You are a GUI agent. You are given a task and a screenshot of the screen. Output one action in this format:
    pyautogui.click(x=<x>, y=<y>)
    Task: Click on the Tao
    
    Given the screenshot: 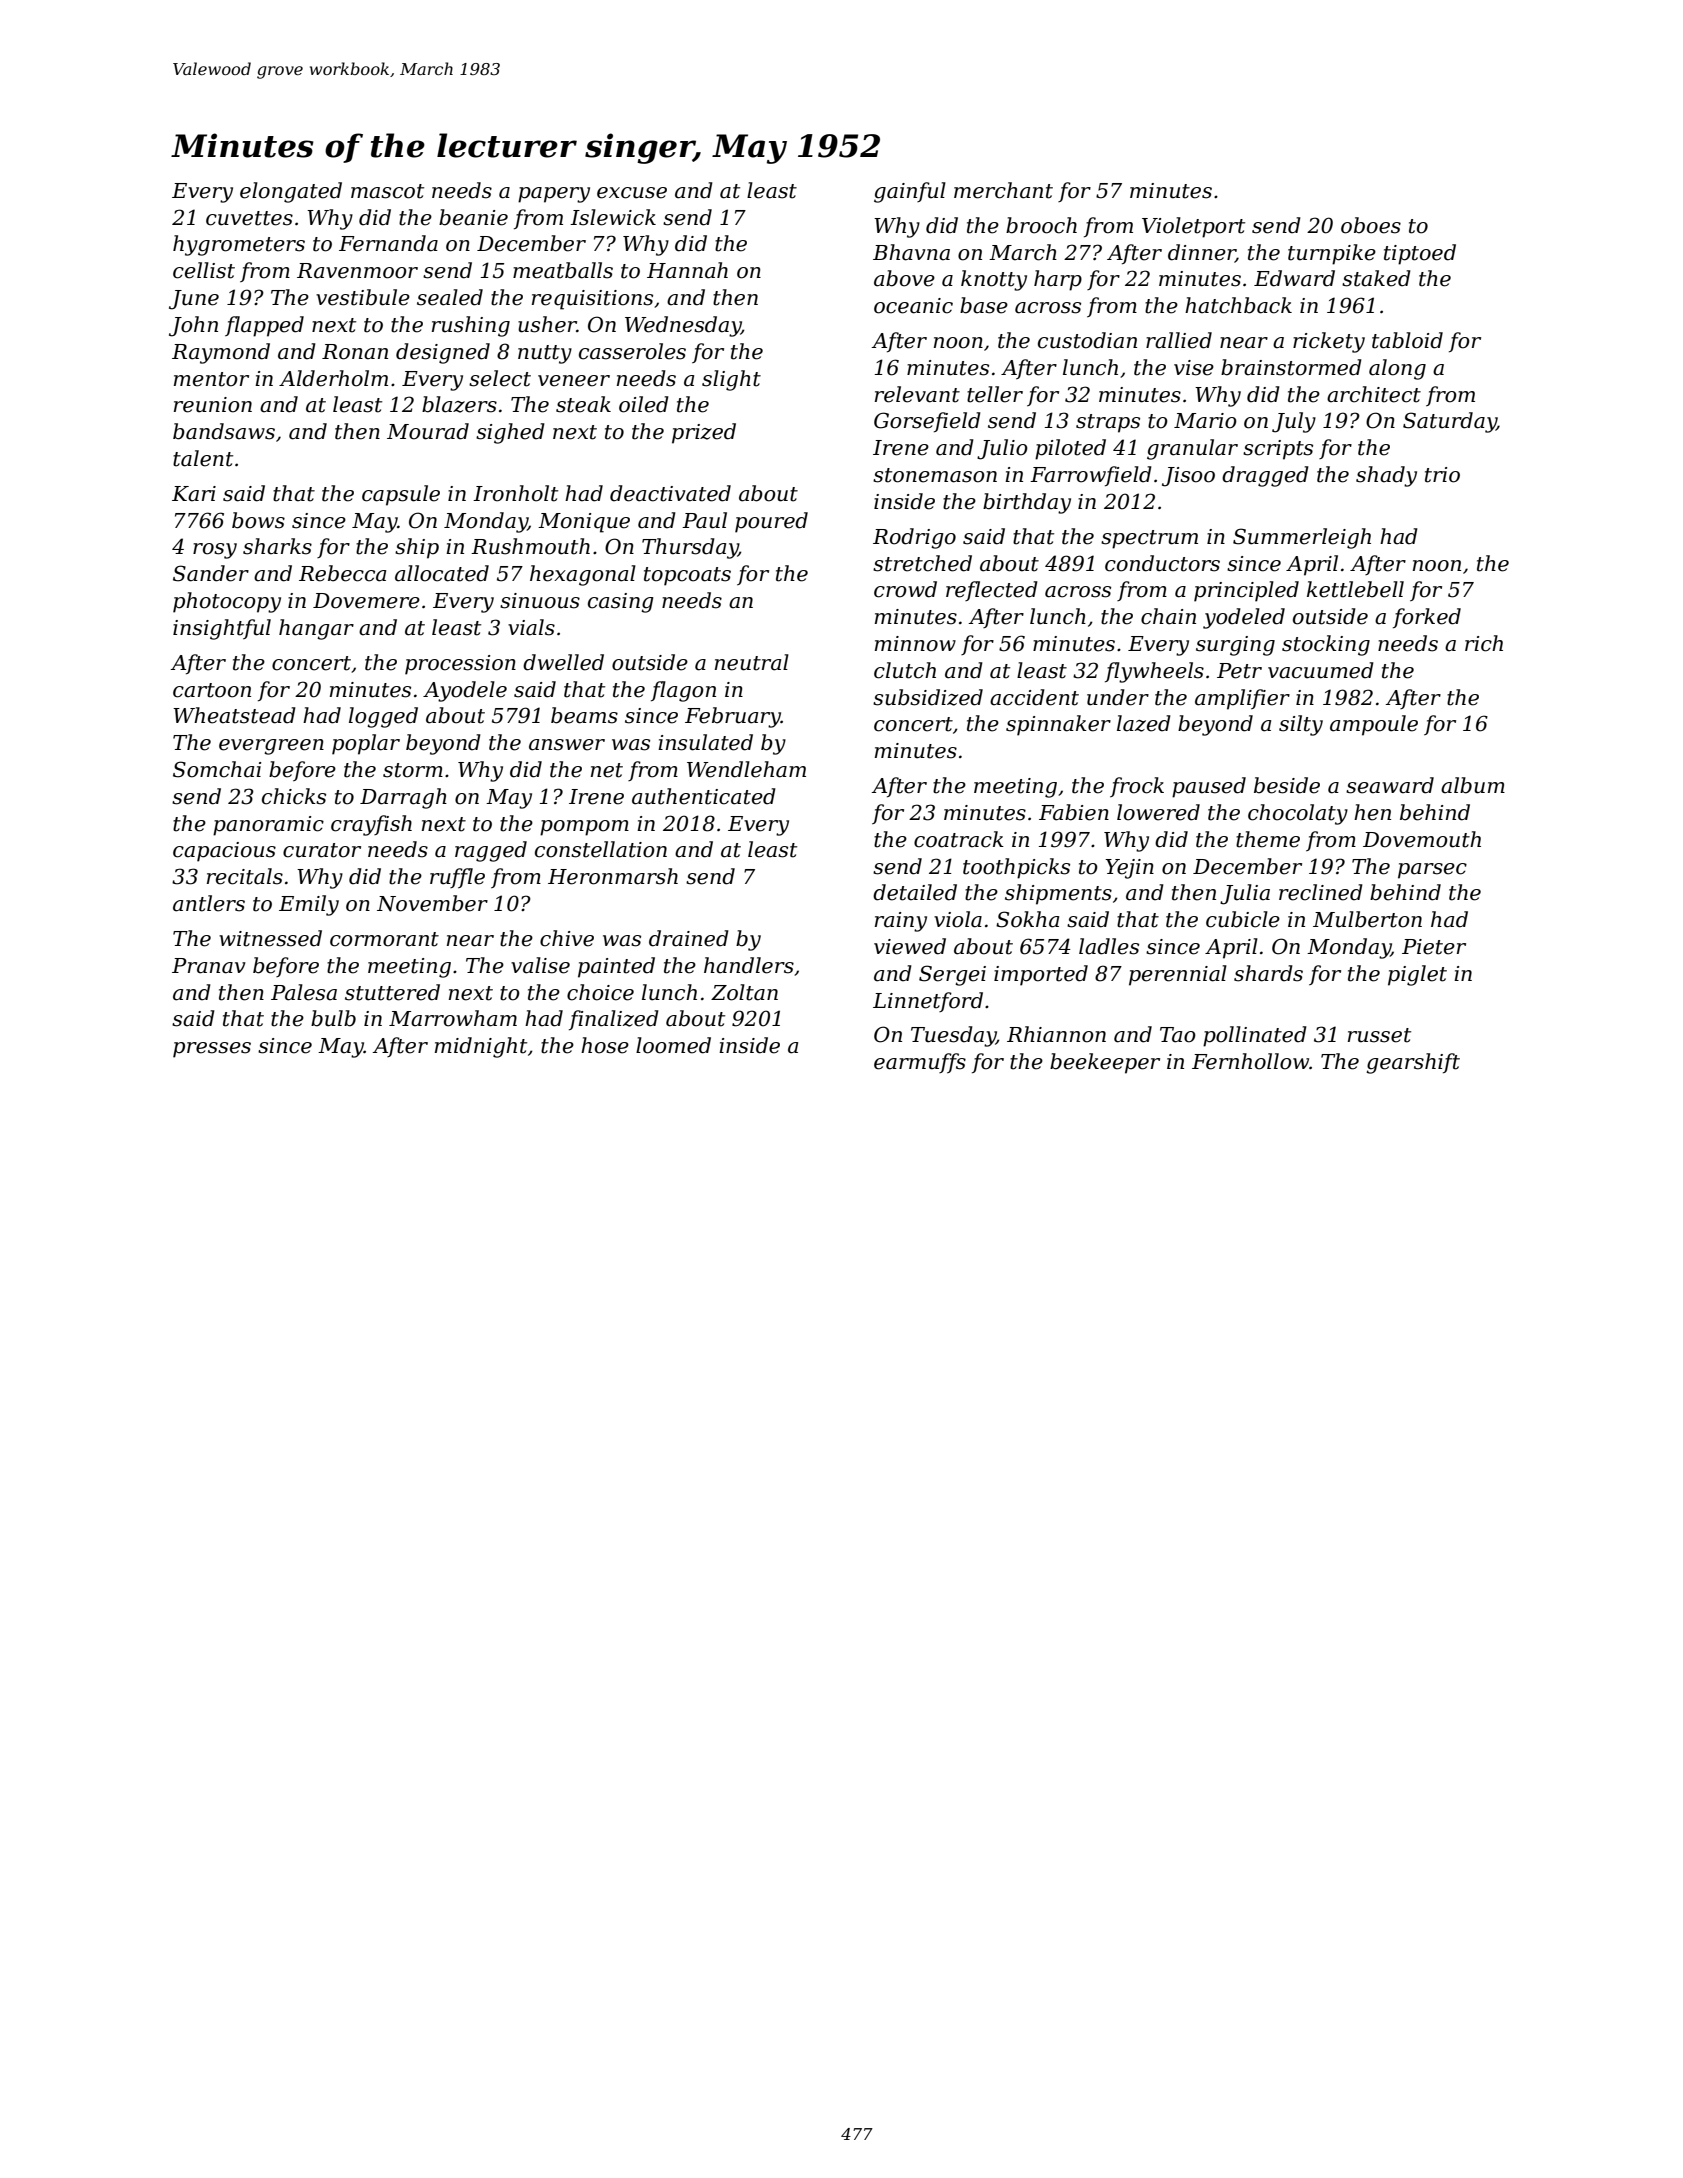 What is the action you would take?
    pyautogui.click(x=1178, y=1035)
